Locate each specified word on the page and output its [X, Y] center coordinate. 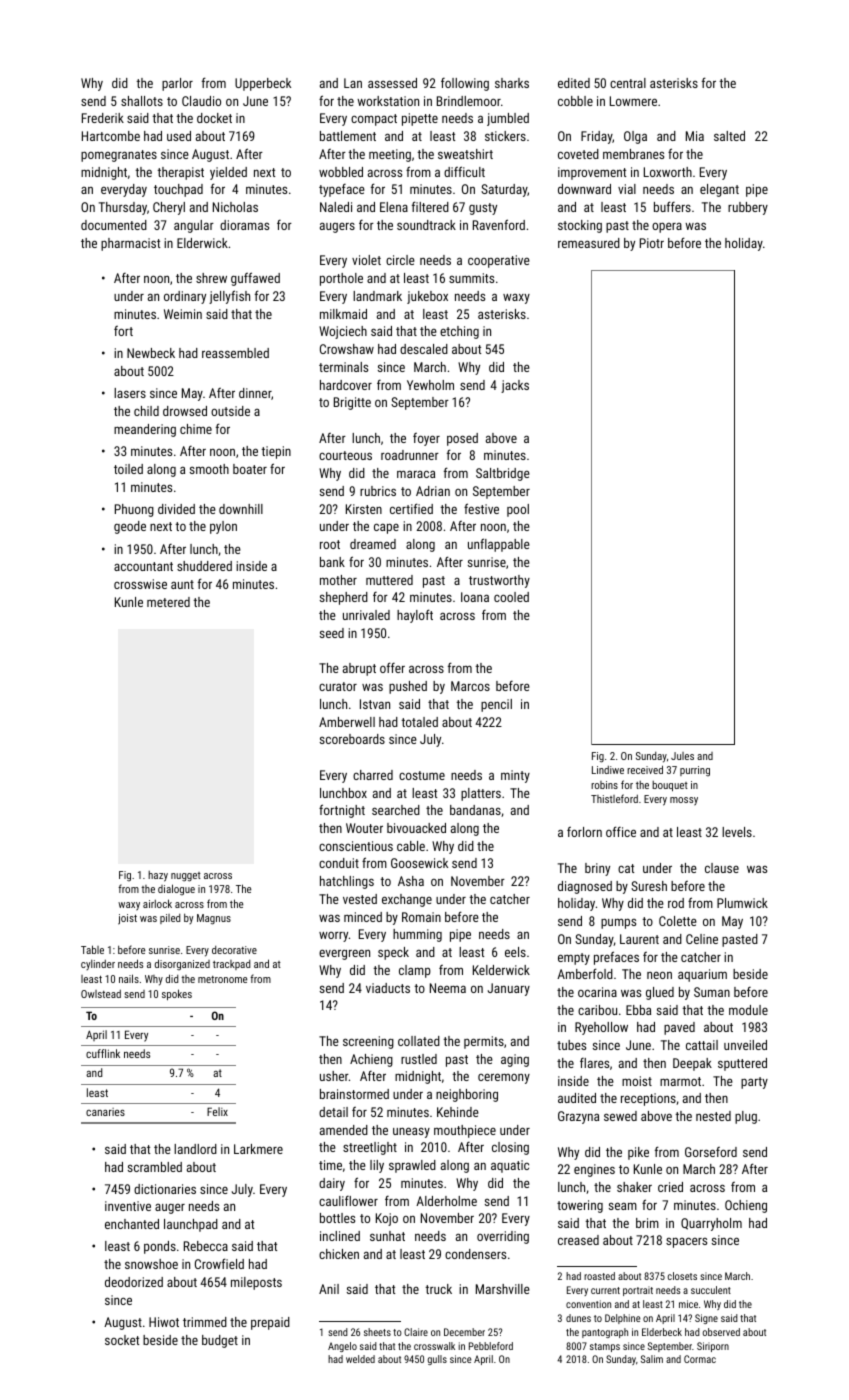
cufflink [103, 1053]
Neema [448, 988]
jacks [515, 386]
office [621, 831]
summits [471, 278]
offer [392, 667]
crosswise [140, 584]
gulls [437, 1360]
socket [122, 1340]
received [645, 769]
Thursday [123, 208]
